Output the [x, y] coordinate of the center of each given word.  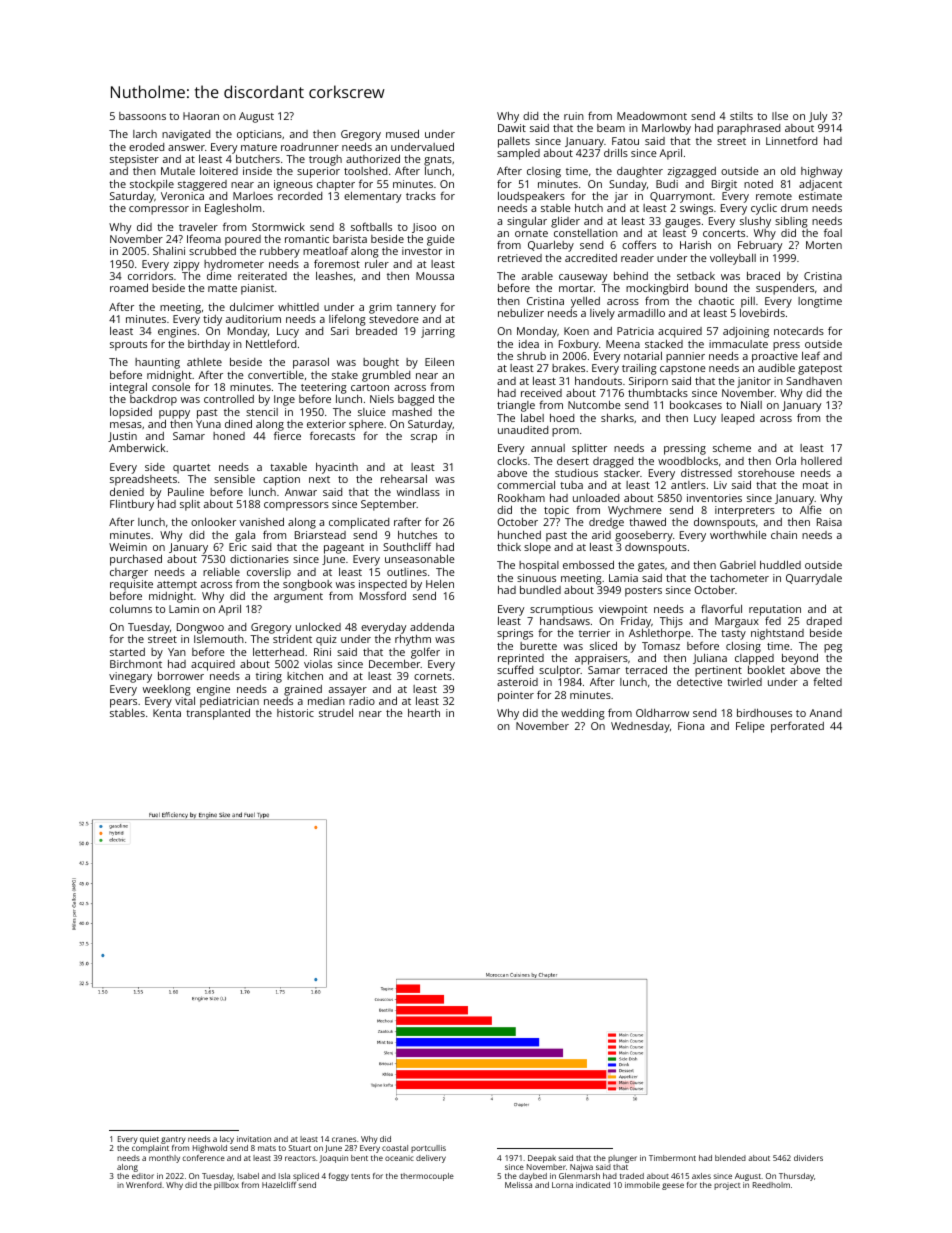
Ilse [780, 116]
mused [402, 134]
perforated [797, 727]
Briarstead [320, 535]
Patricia [635, 331]
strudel [336, 713]
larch [145, 134]
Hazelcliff [279, 1185]
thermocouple [427, 1177]
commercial [526, 485]
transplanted [218, 714]
